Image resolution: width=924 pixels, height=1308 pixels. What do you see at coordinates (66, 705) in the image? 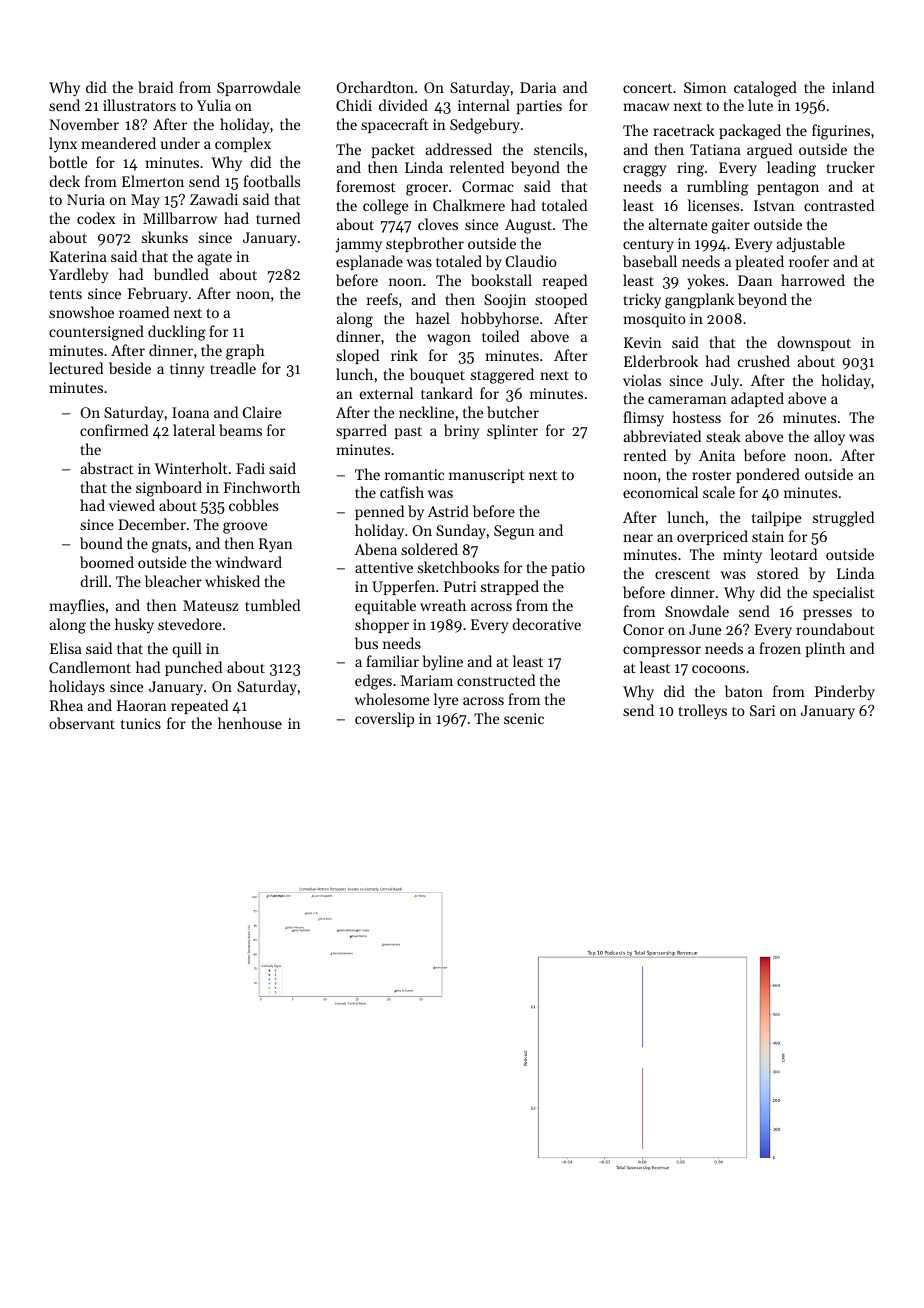
I see `Rhea` at bounding box center [66, 705].
